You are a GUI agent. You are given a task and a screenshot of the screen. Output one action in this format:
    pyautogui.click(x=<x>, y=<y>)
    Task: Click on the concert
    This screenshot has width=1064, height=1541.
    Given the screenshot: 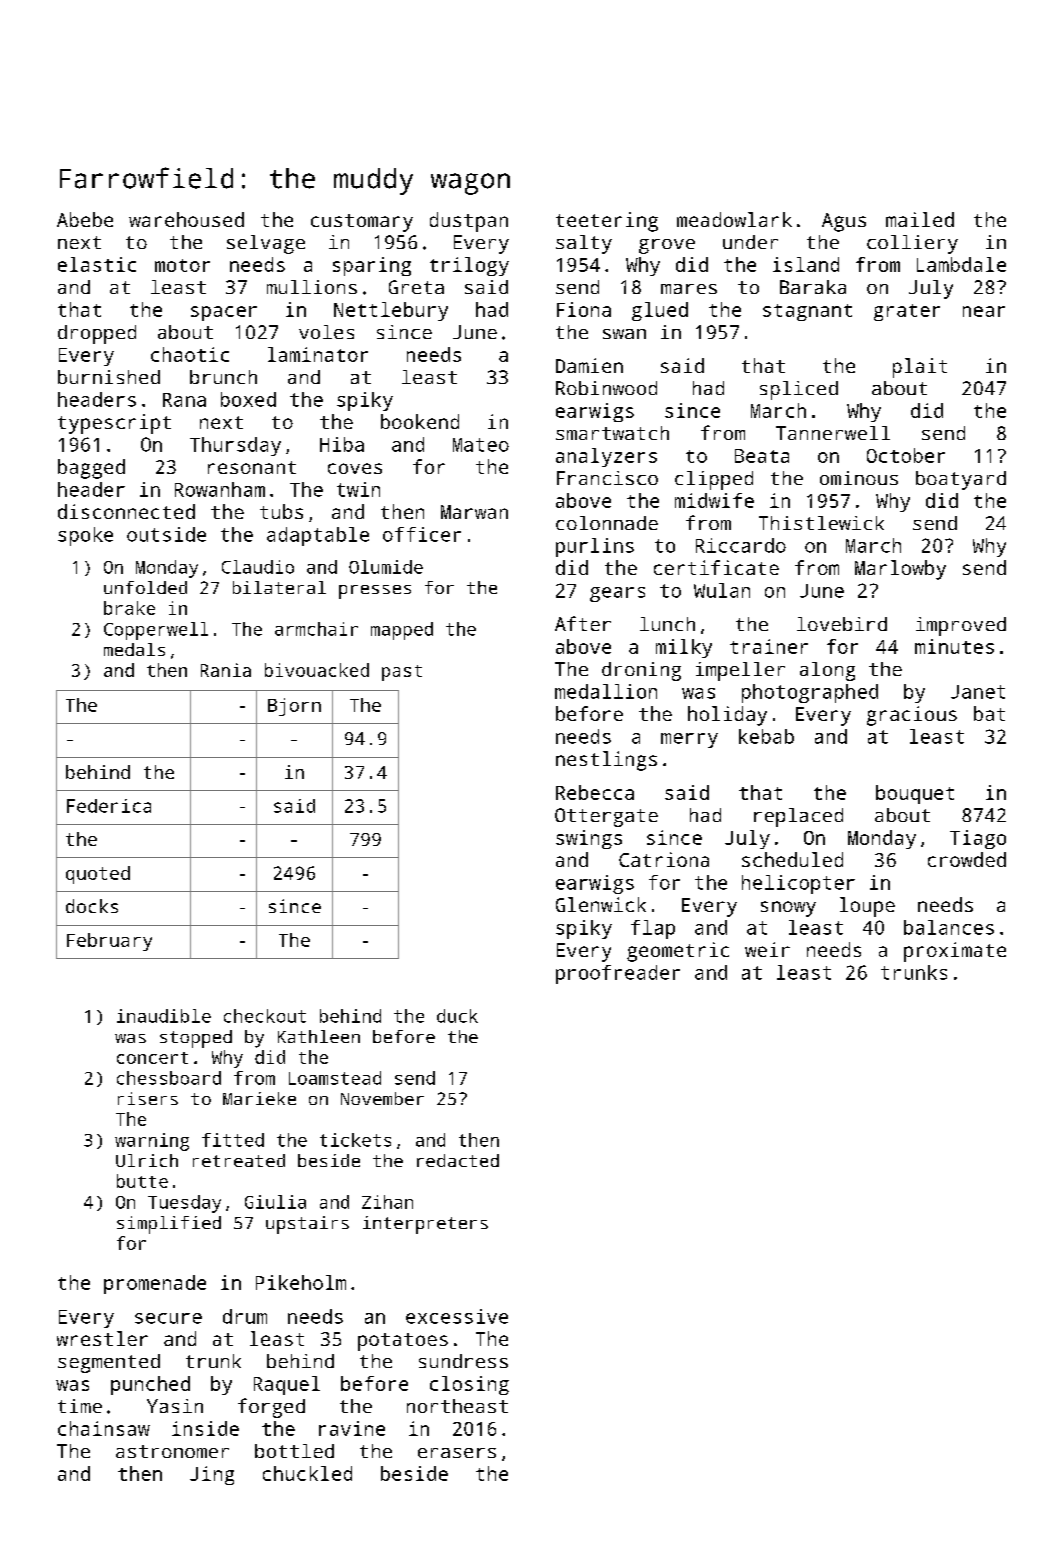 What is the action you would take?
    pyautogui.click(x=152, y=1058)
